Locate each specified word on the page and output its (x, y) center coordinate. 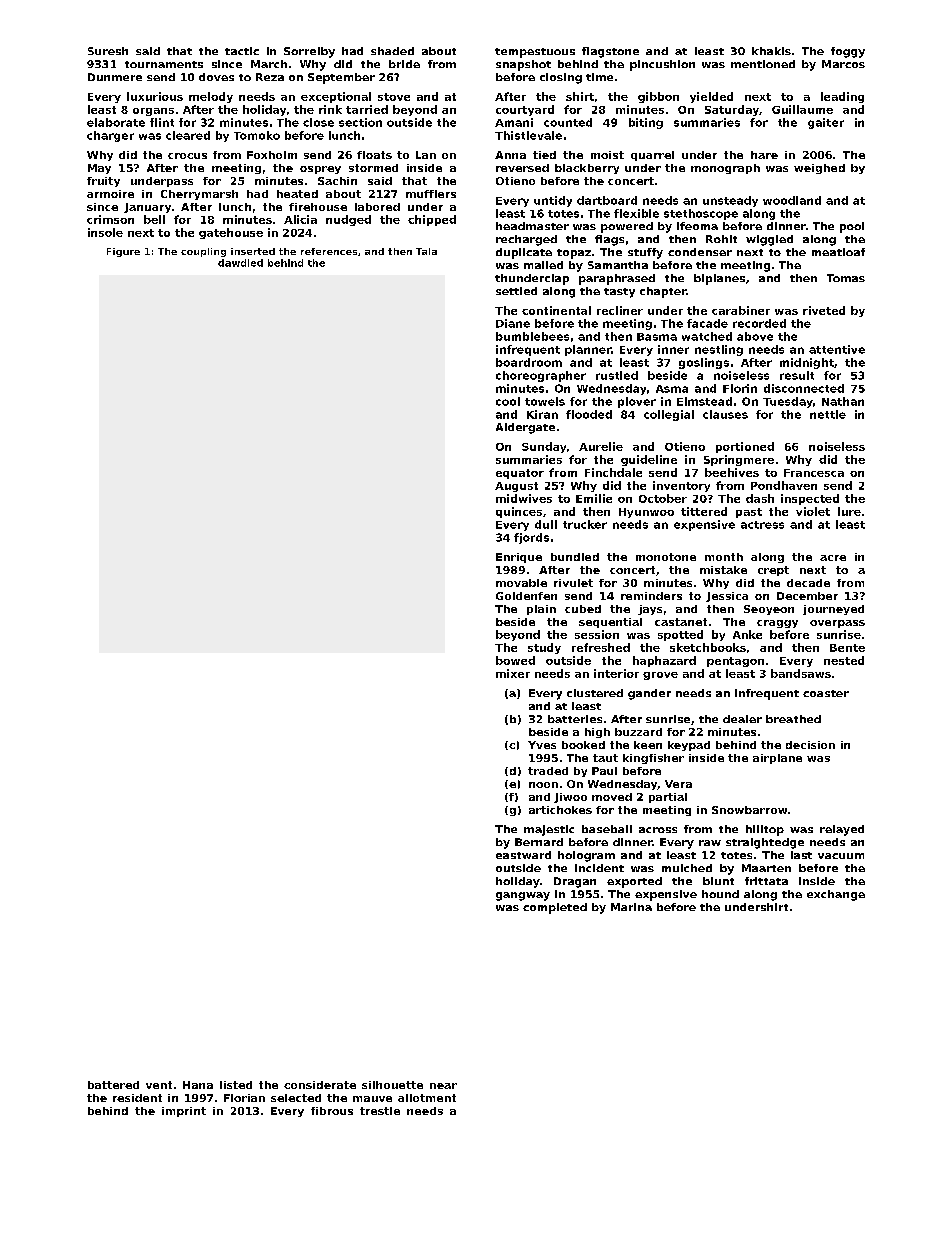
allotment (427, 1098)
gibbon (658, 97)
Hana (198, 1085)
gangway (523, 896)
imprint (184, 1112)
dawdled (240, 263)
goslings (704, 363)
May (99, 169)
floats (374, 155)
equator (520, 474)
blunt (718, 881)
